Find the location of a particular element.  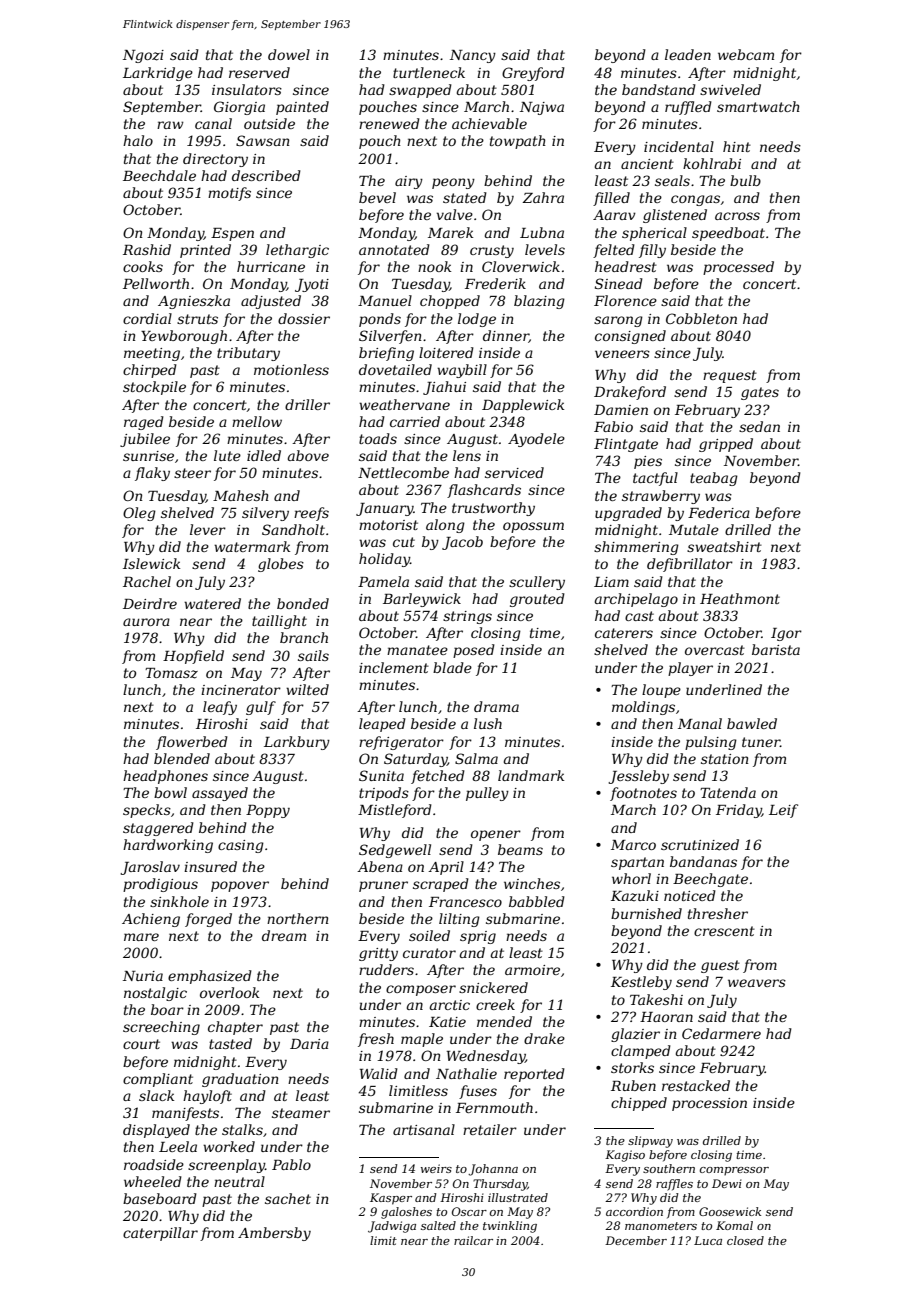

Haoran is located at coordinates (666, 1017).
